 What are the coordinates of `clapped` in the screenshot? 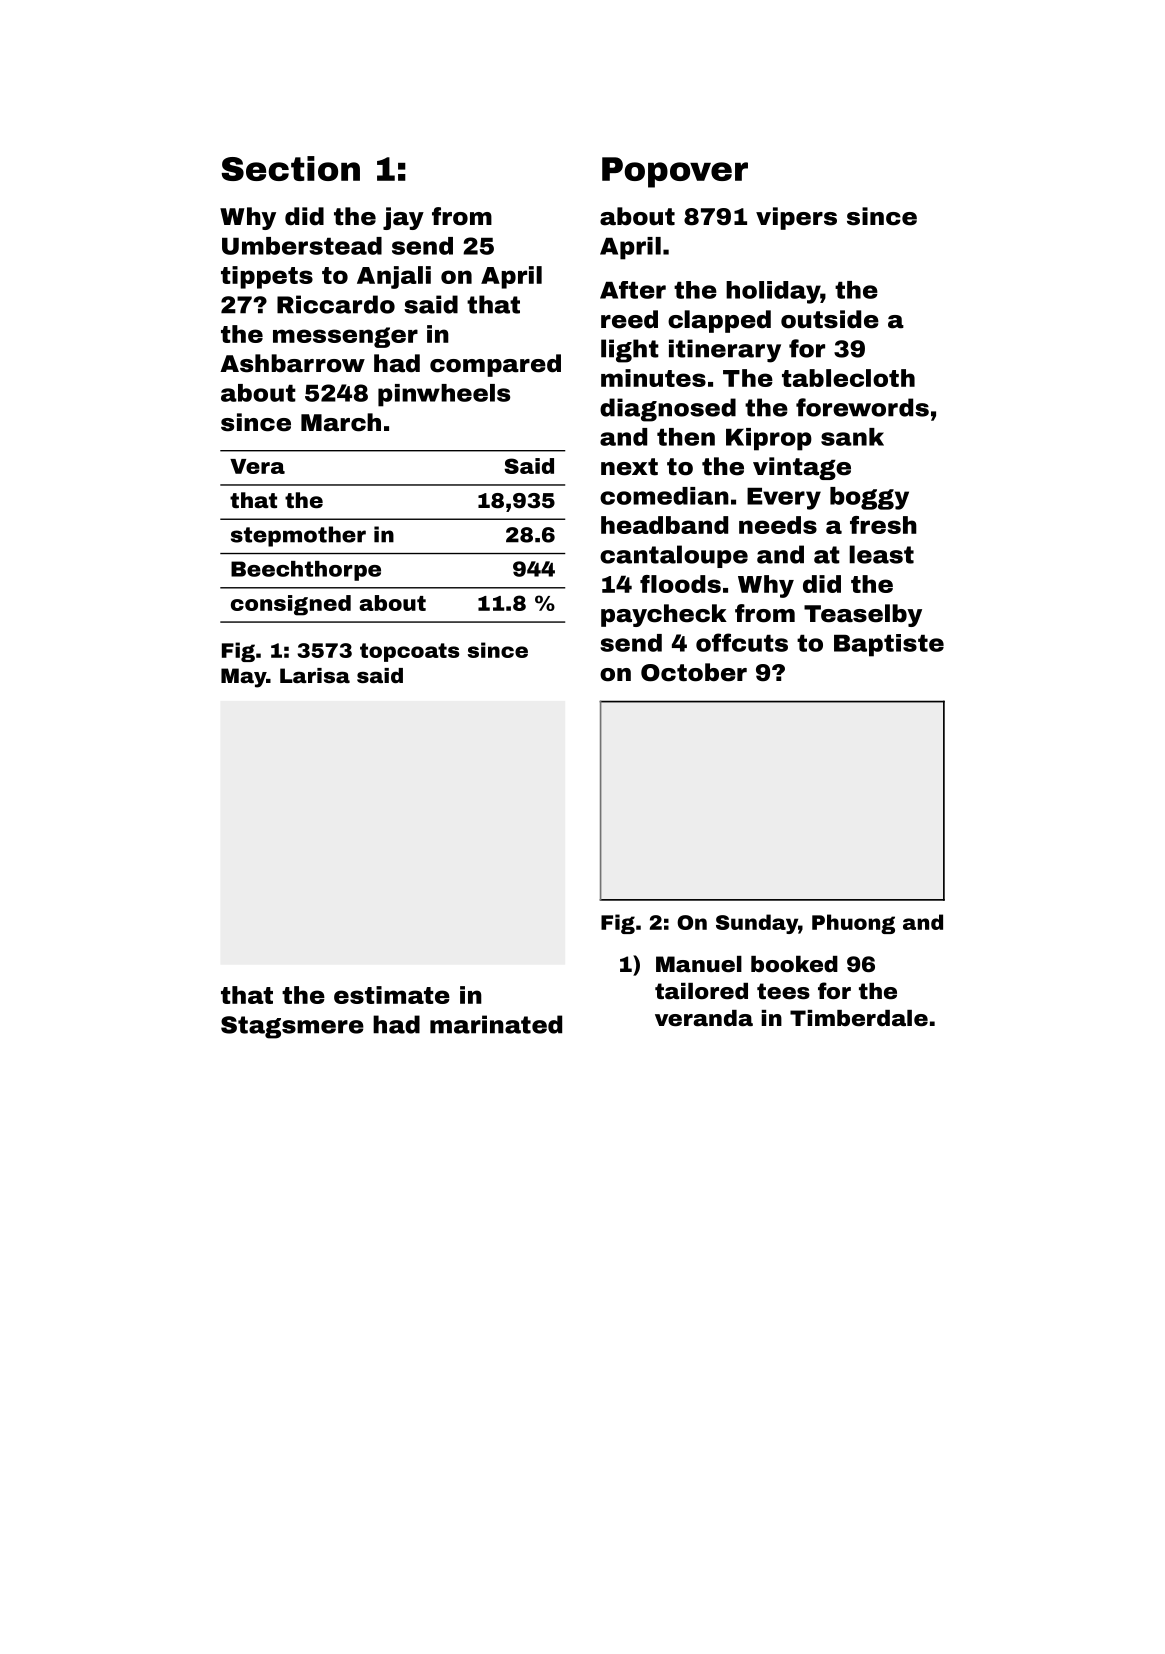 It's located at (719, 321).
